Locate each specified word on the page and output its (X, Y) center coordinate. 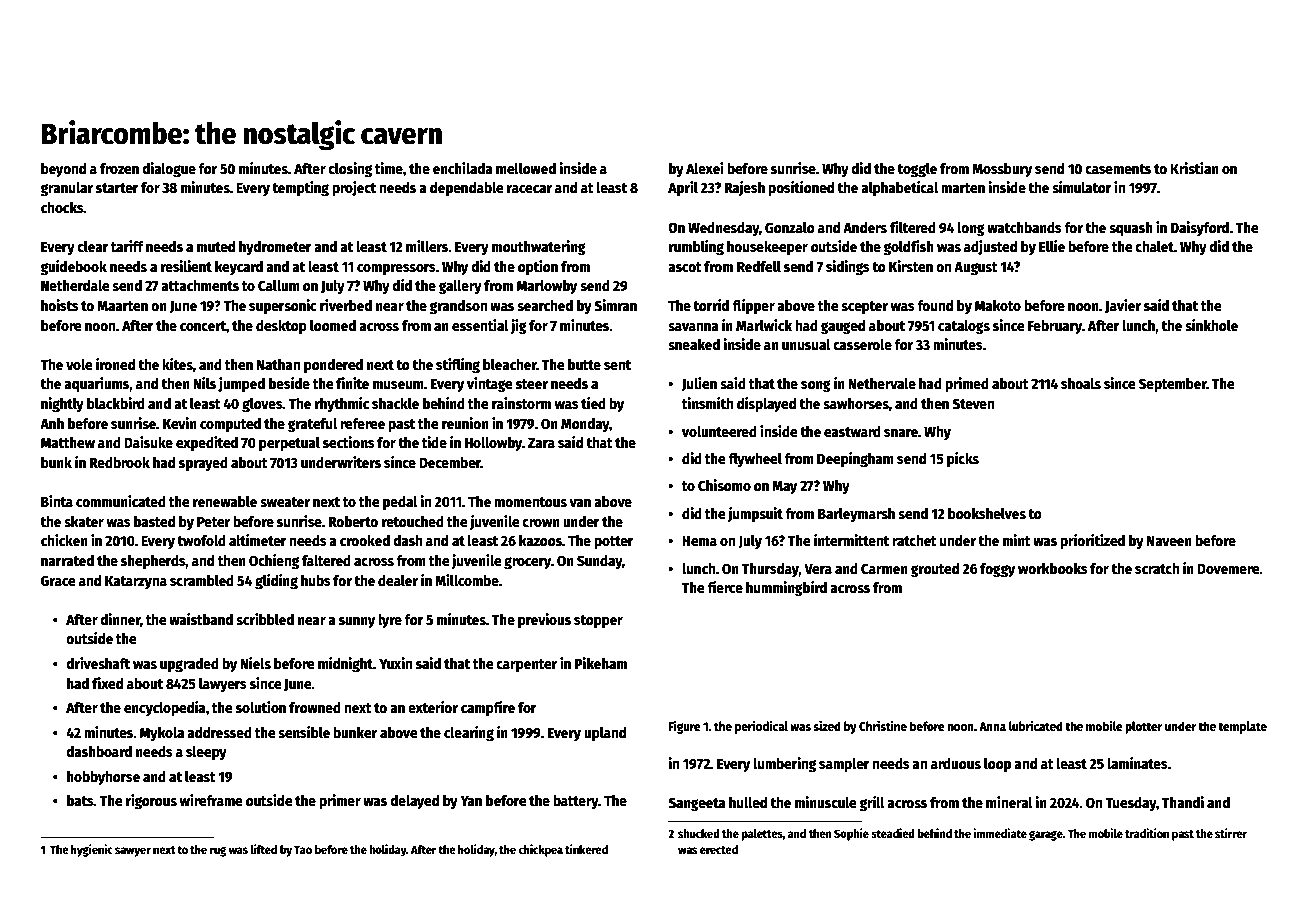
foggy (997, 570)
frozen (119, 168)
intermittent (851, 540)
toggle (917, 170)
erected (719, 849)
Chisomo (724, 485)
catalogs (964, 327)
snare (901, 433)
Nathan (278, 364)
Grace (58, 580)
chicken (64, 540)
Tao (303, 849)
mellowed (526, 168)
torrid (711, 305)
